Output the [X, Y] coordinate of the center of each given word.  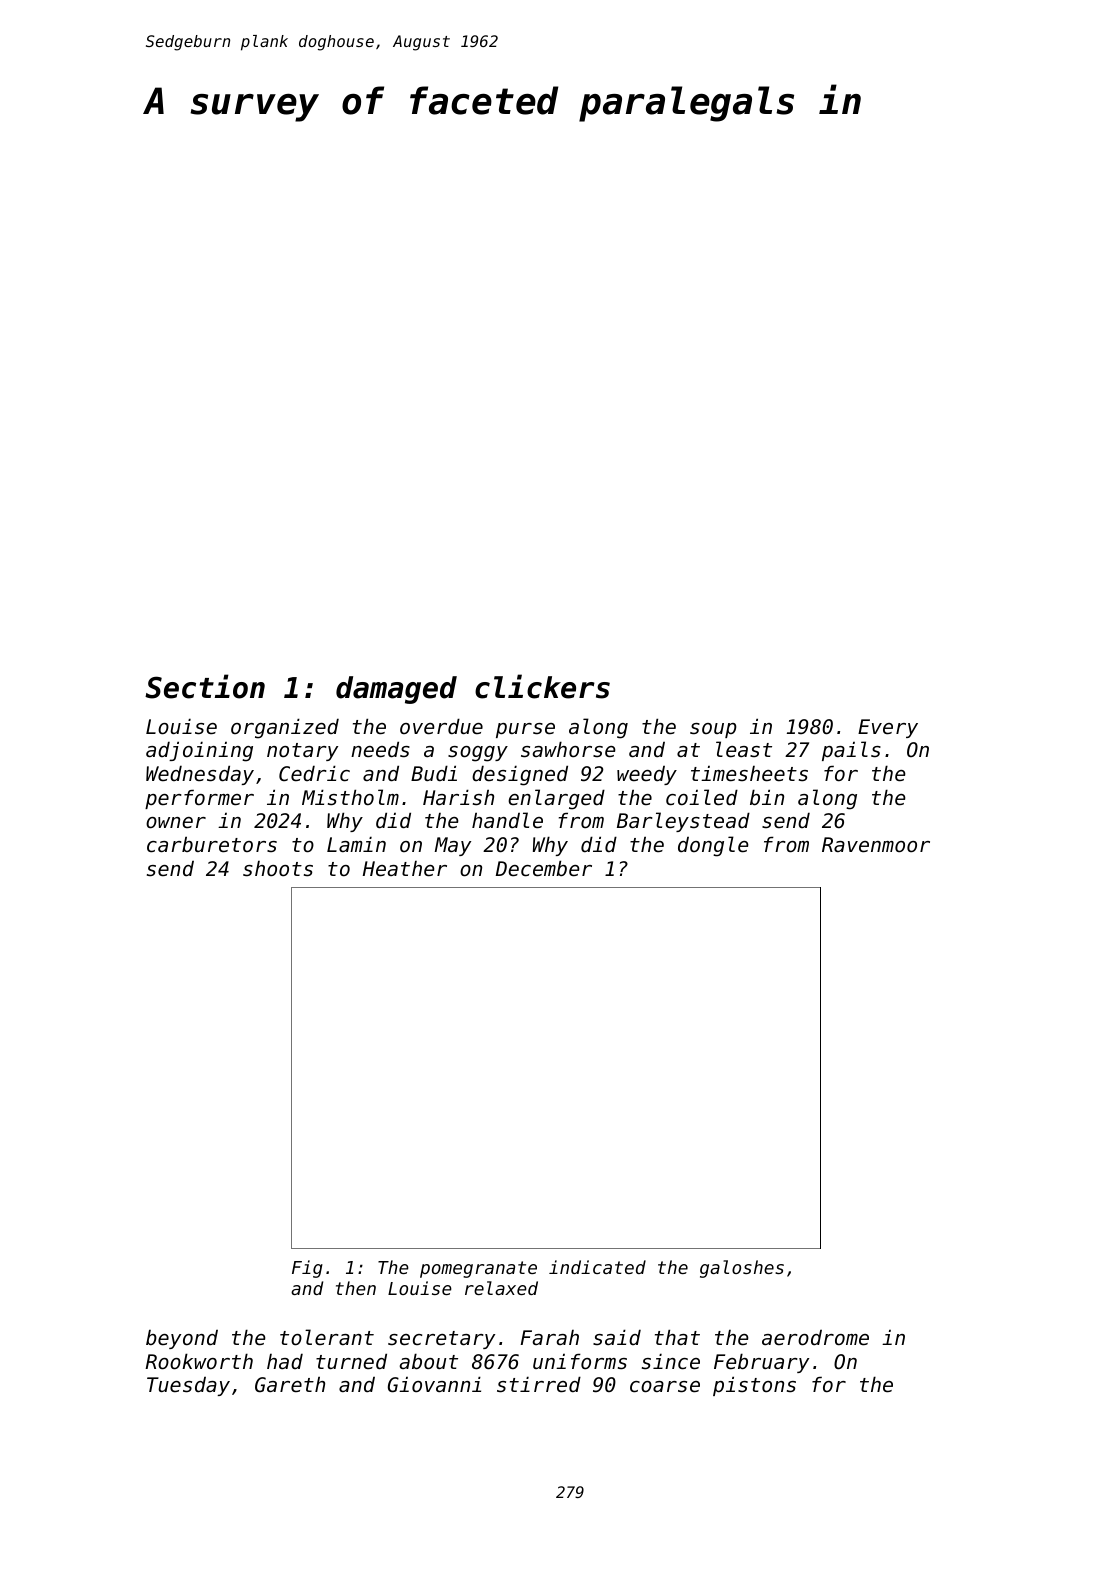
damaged [396, 690]
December [544, 868]
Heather [405, 869]
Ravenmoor [876, 845]
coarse [665, 1387]
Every [888, 728]
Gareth [290, 1384]
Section [205, 686]
